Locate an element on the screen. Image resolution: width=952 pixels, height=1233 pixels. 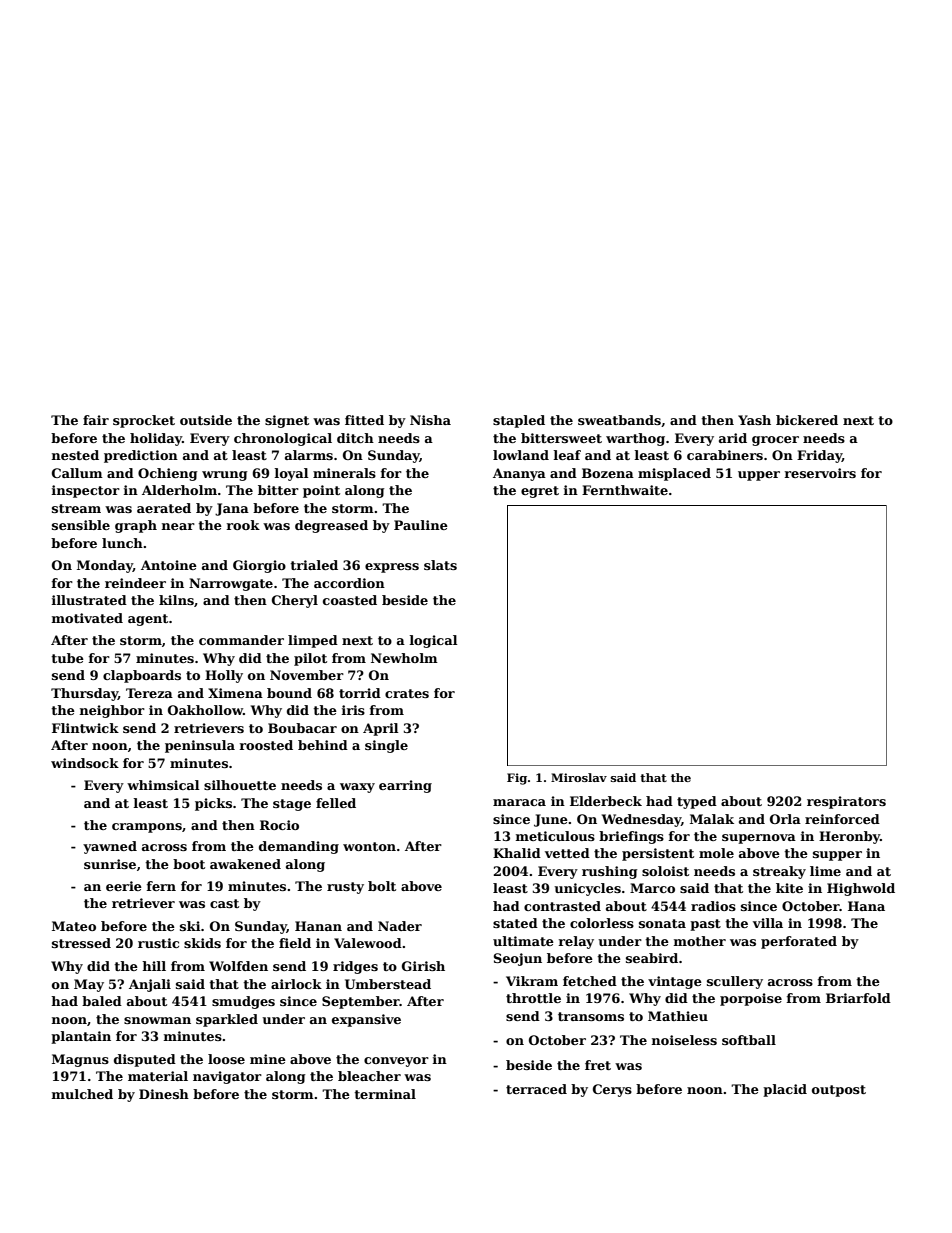
bickered is located at coordinates (807, 420).
